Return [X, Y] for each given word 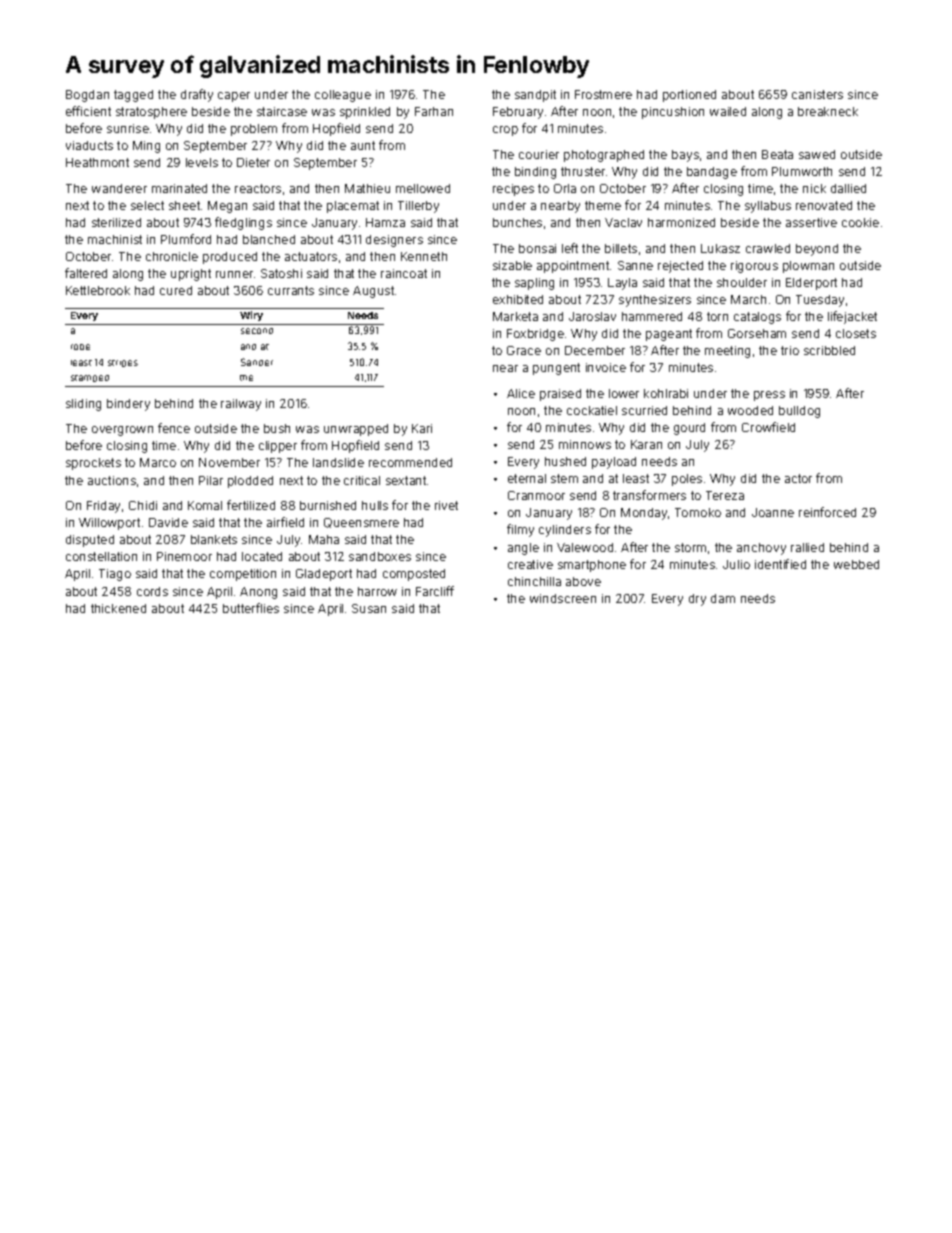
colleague [343, 96]
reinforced [827, 512]
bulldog [799, 412]
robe [80, 347]
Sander [257, 362]
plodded [250, 482]
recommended [410, 462]
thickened [118, 608]
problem [254, 130]
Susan [369, 608]
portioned [689, 96]
